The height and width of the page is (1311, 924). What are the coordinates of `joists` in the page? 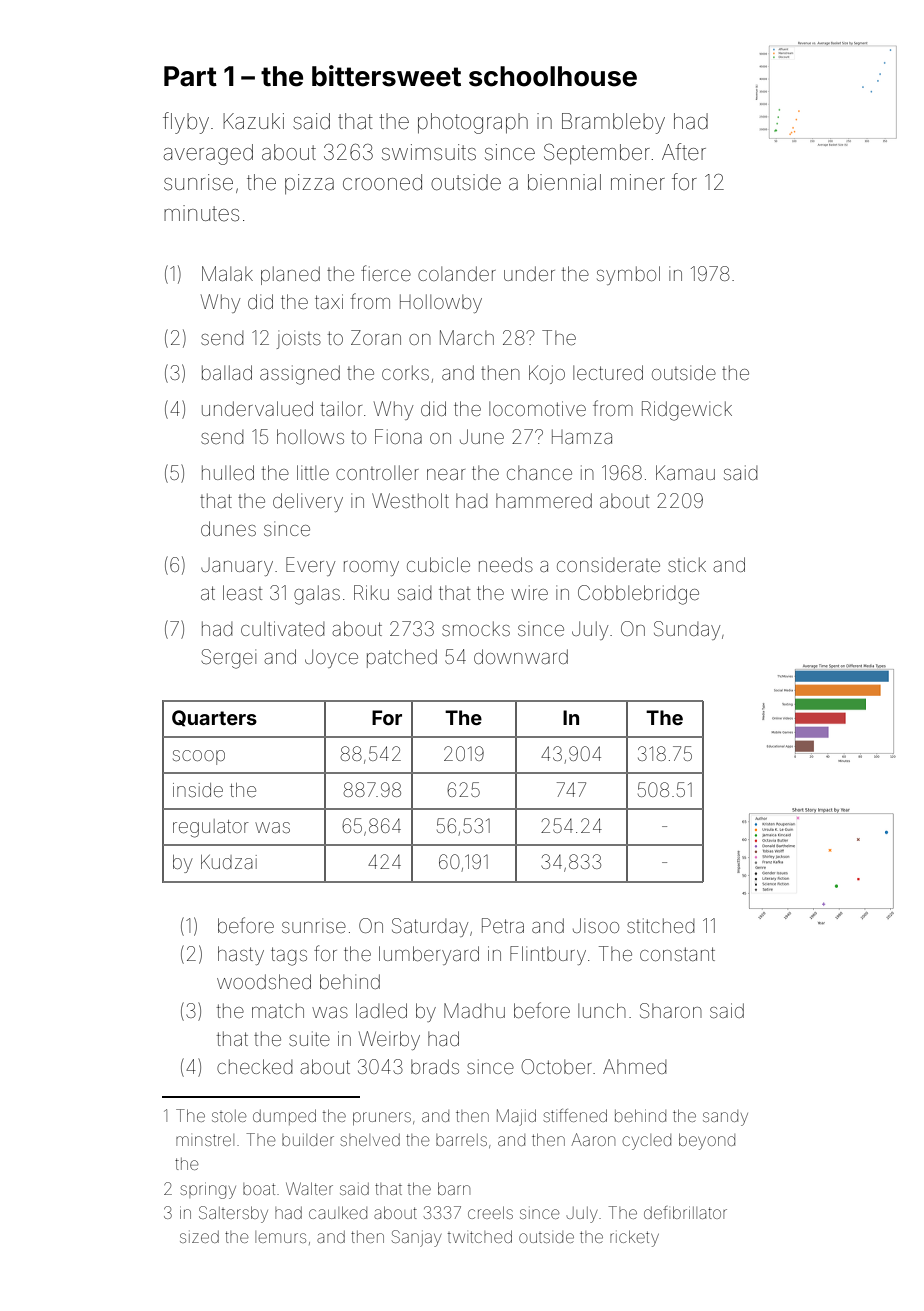 It's located at (299, 339).
